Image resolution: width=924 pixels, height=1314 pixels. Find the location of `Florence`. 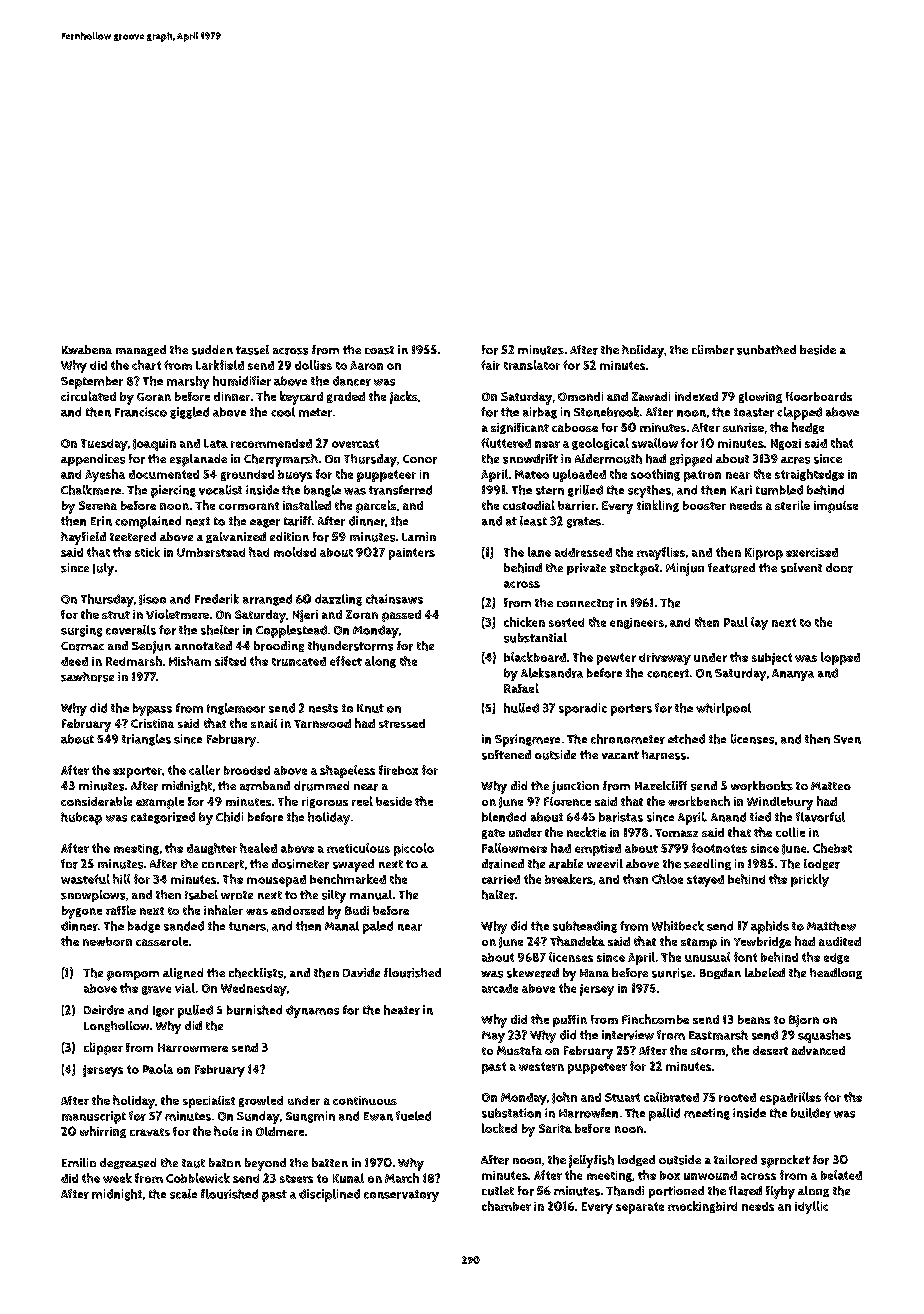

Florence is located at coordinates (567, 801).
